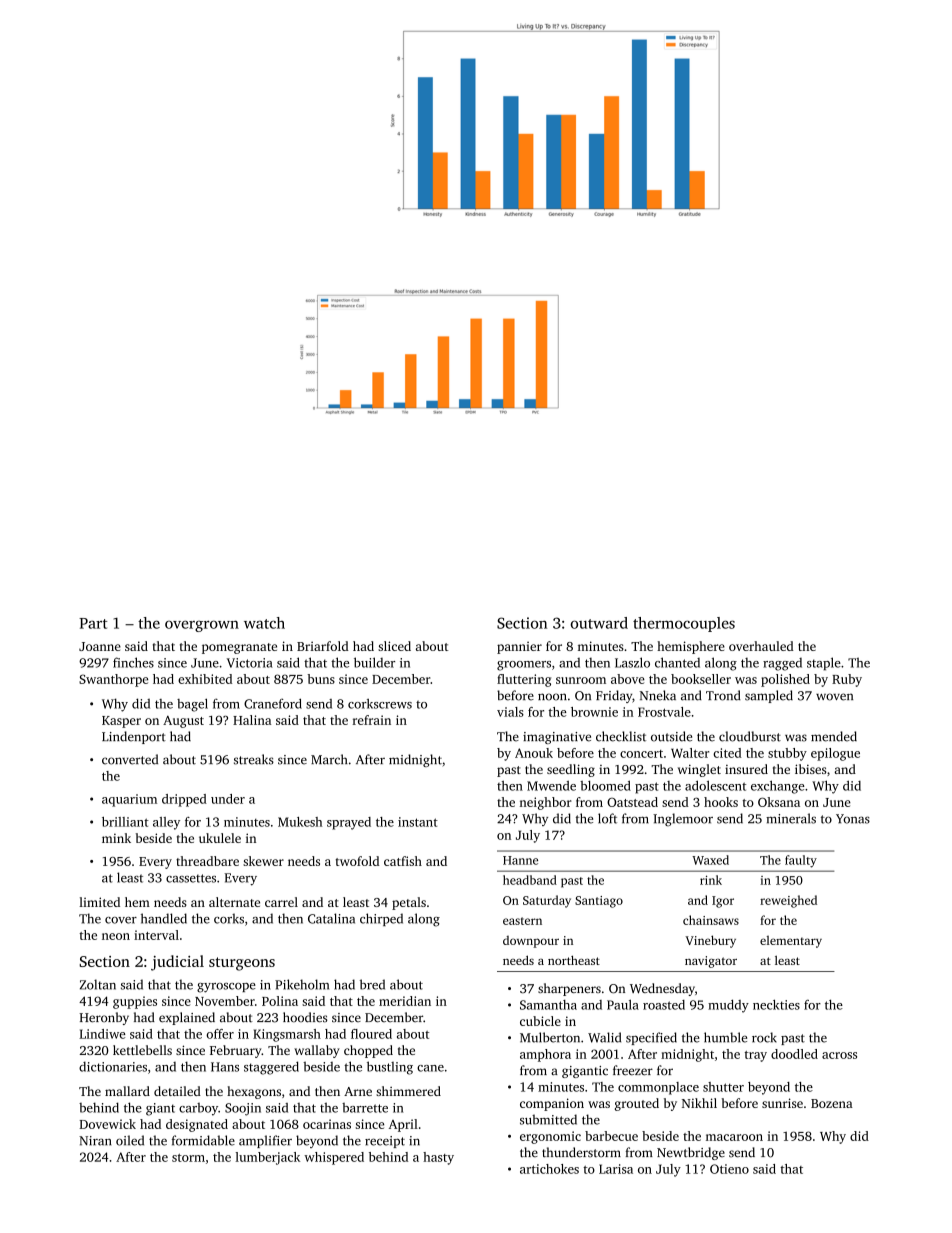  Describe the element at coordinates (750, 736) in the document. I see `cloudburst` at that location.
